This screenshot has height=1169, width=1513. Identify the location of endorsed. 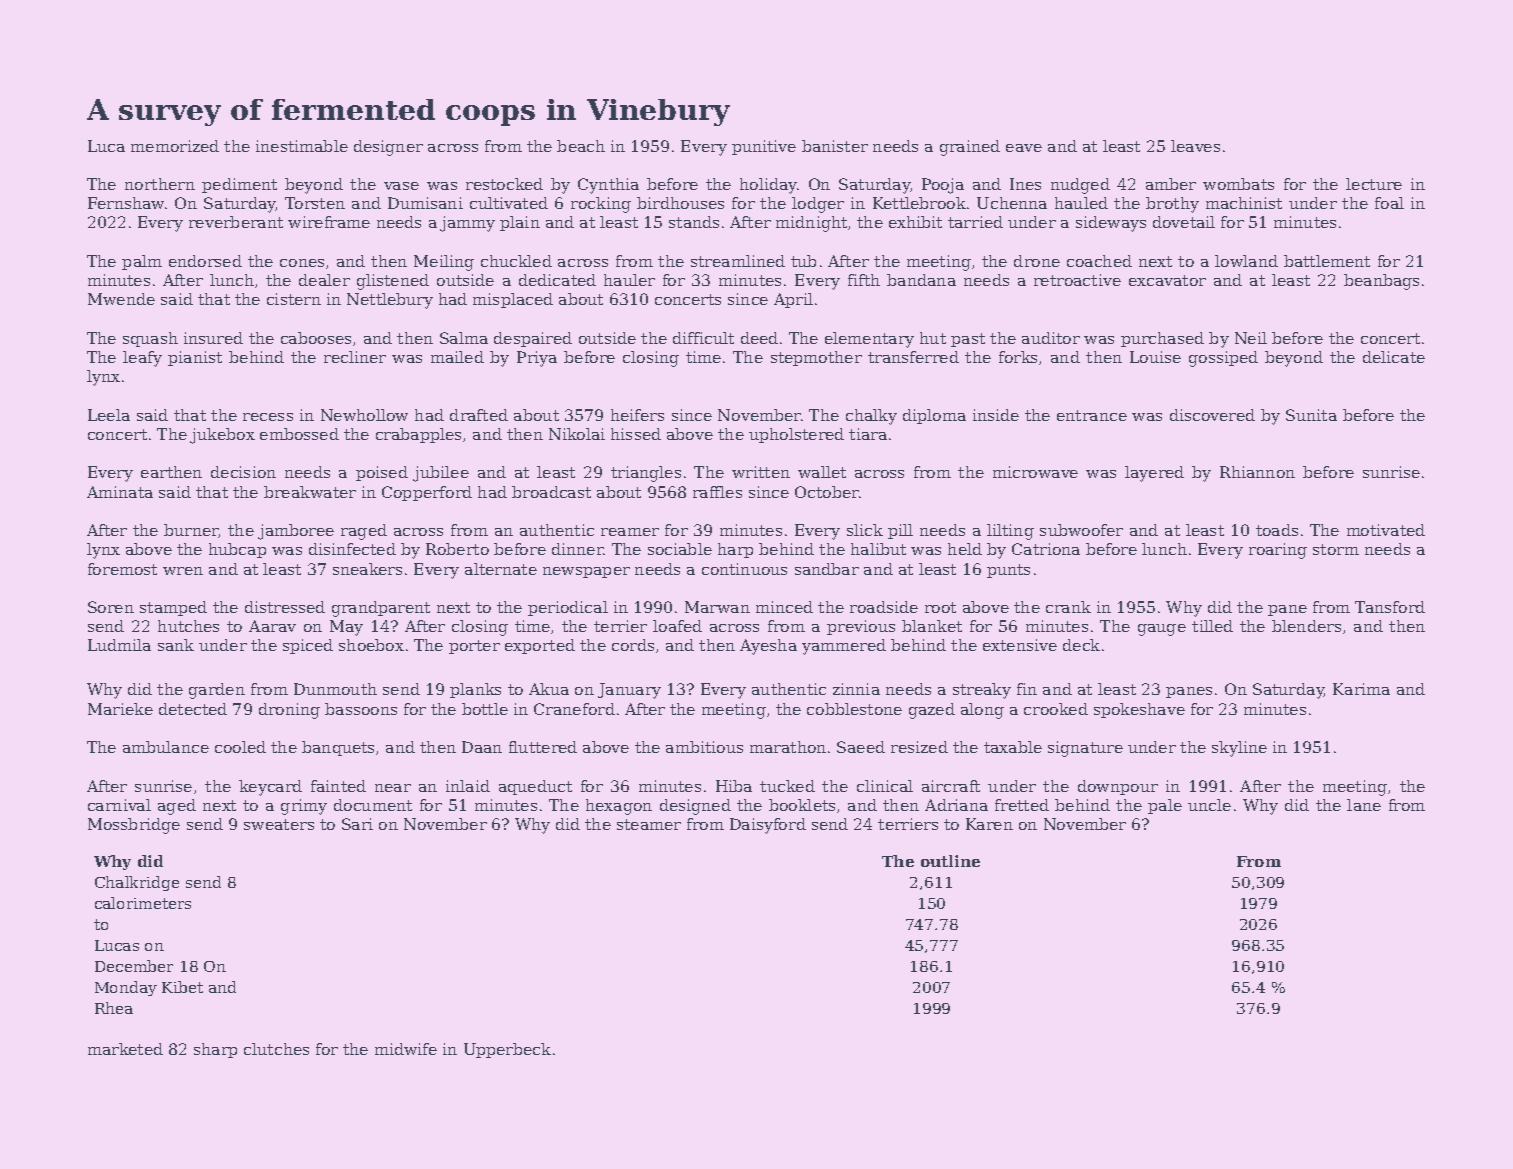
(205, 261).
